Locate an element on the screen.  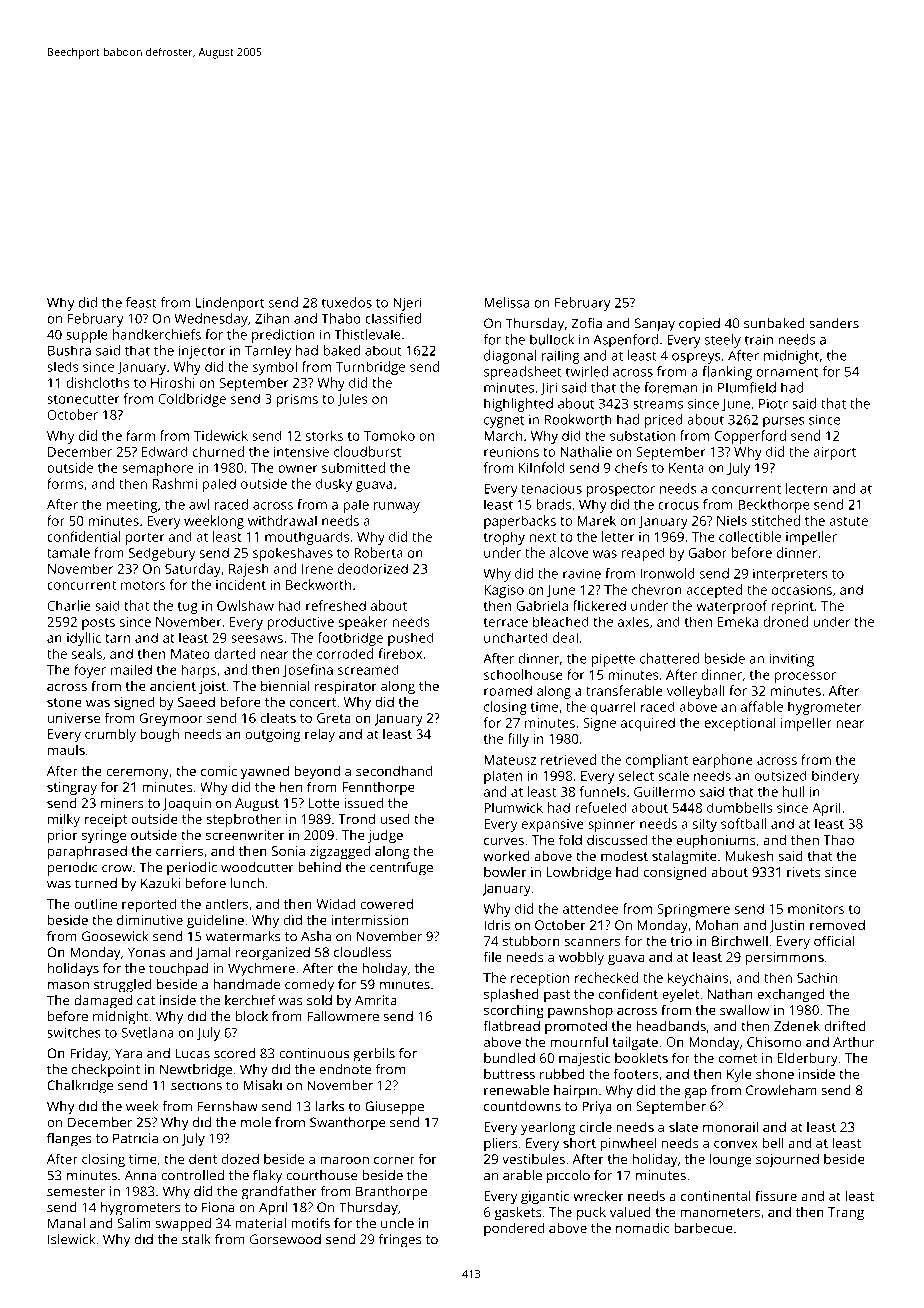
Melissa is located at coordinates (506, 302).
